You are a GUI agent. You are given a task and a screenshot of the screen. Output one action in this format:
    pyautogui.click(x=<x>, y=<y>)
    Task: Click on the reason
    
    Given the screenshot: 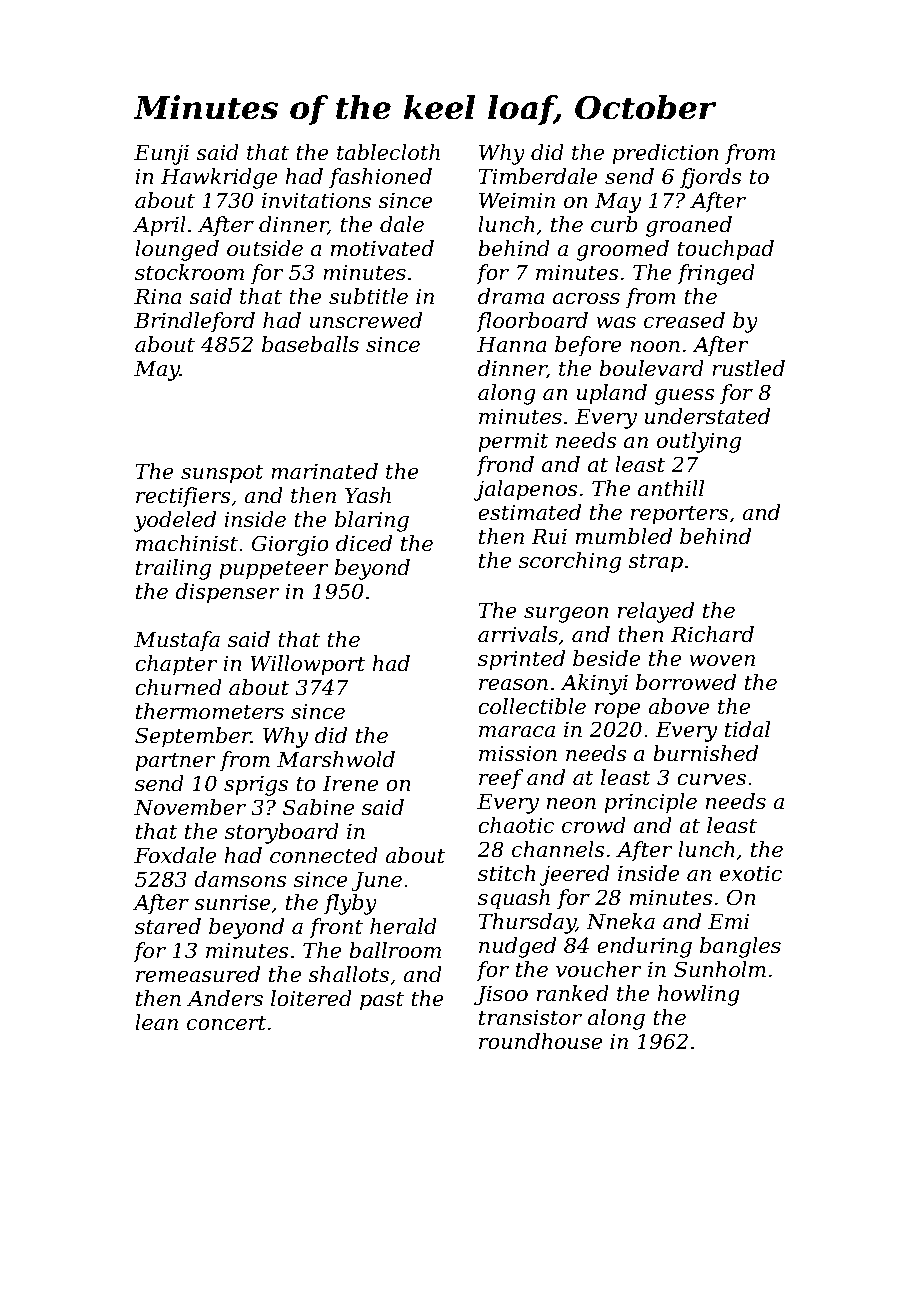 What is the action you would take?
    pyautogui.click(x=513, y=685)
